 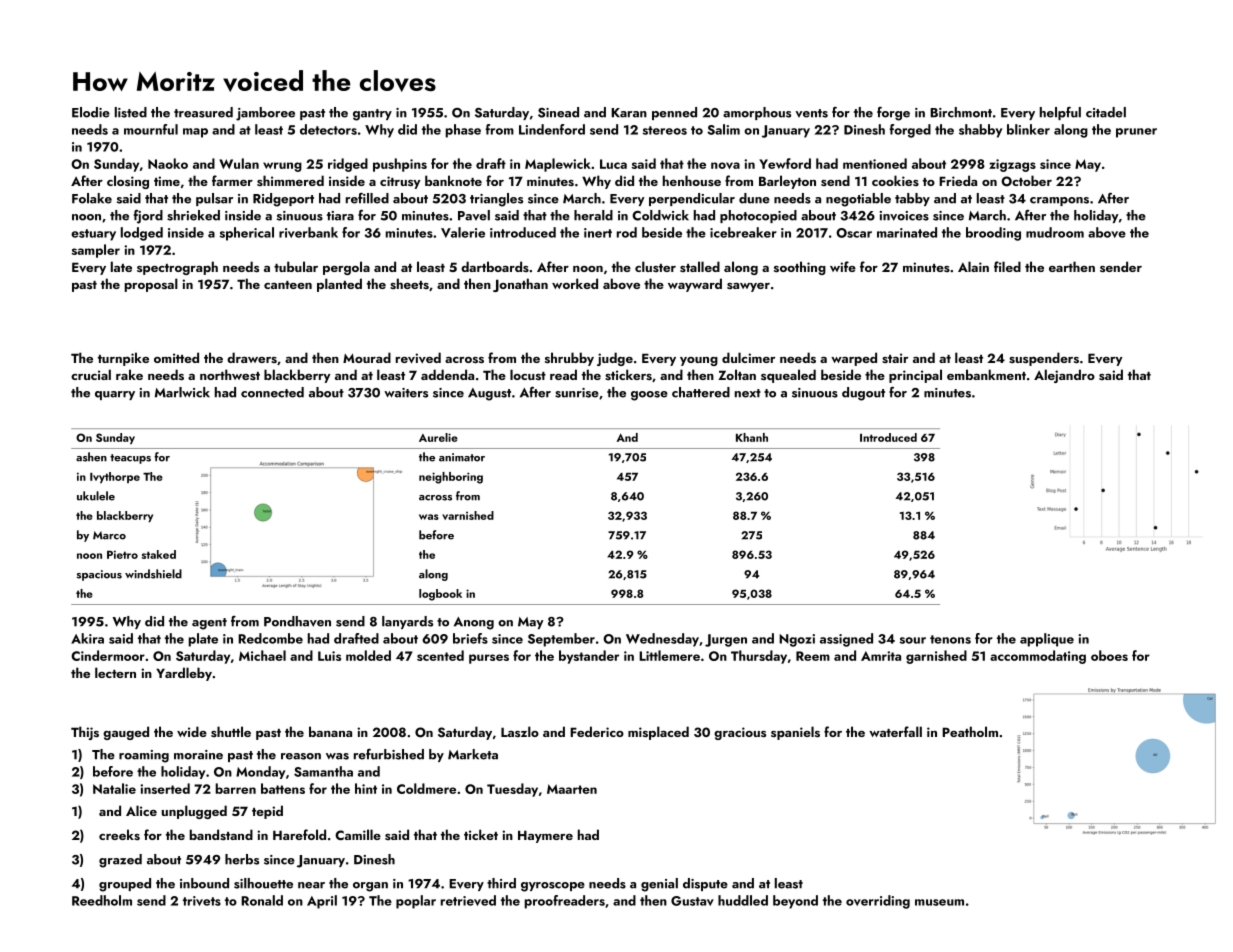 I want to click on oboes, so click(x=1109, y=655).
